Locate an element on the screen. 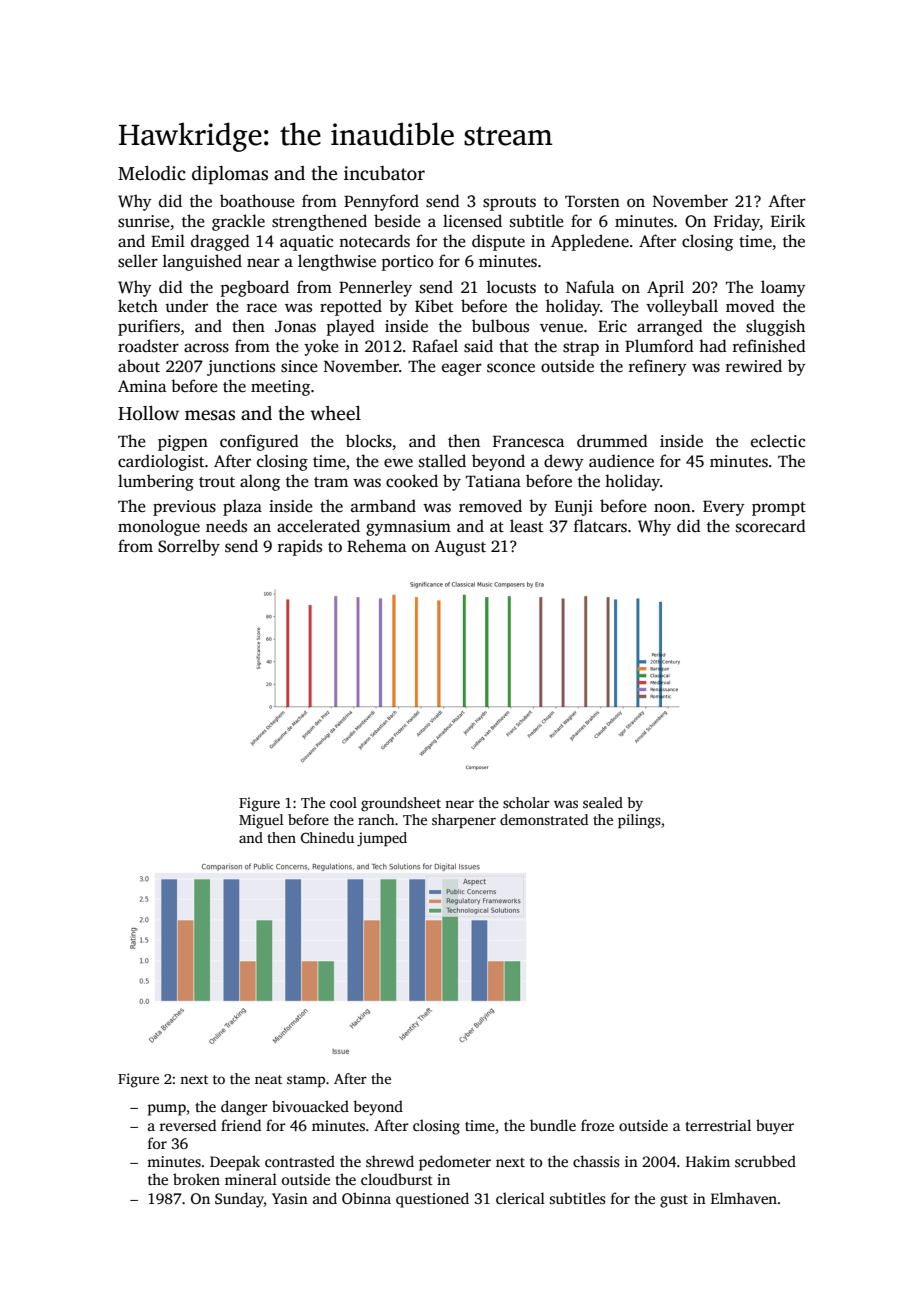 The image size is (924, 1314). pump is located at coordinates (167, 1110).
